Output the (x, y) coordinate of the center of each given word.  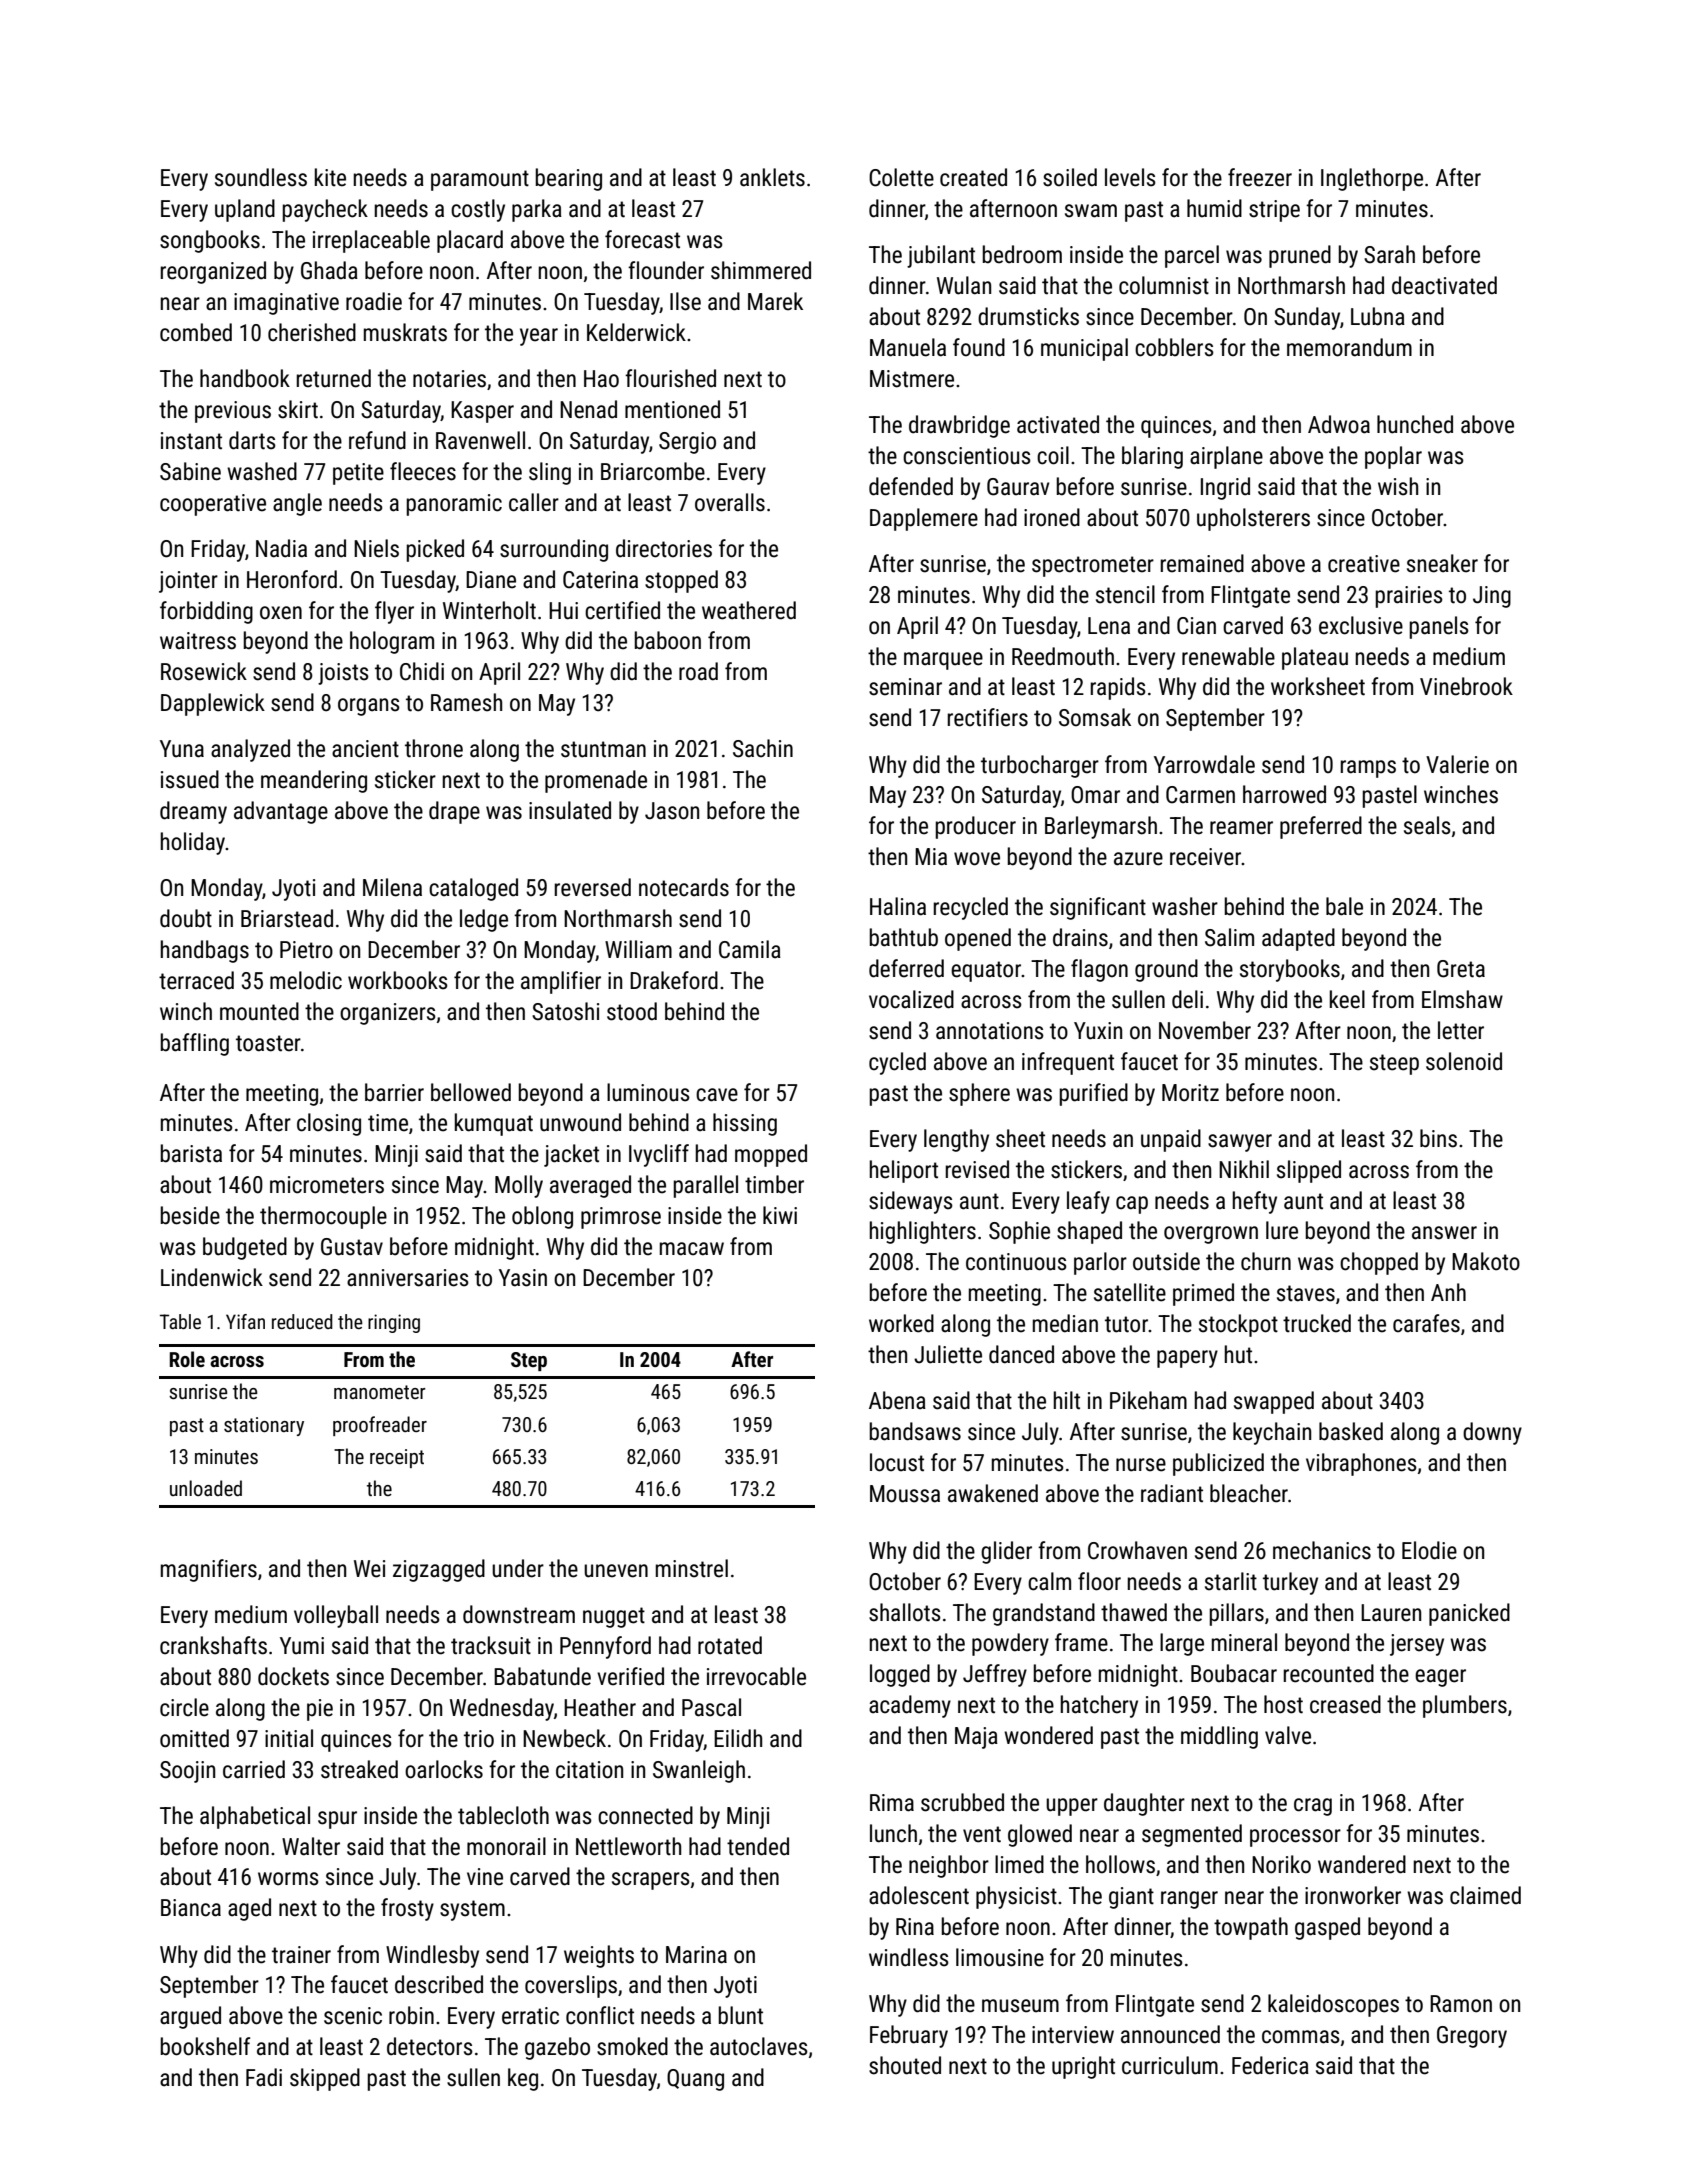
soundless (261, 177)
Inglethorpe (1372, 179)
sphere (979, 1094)
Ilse (685, 301)
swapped (1274, 1402)
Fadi (264, 2077)
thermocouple (323, 1217)
